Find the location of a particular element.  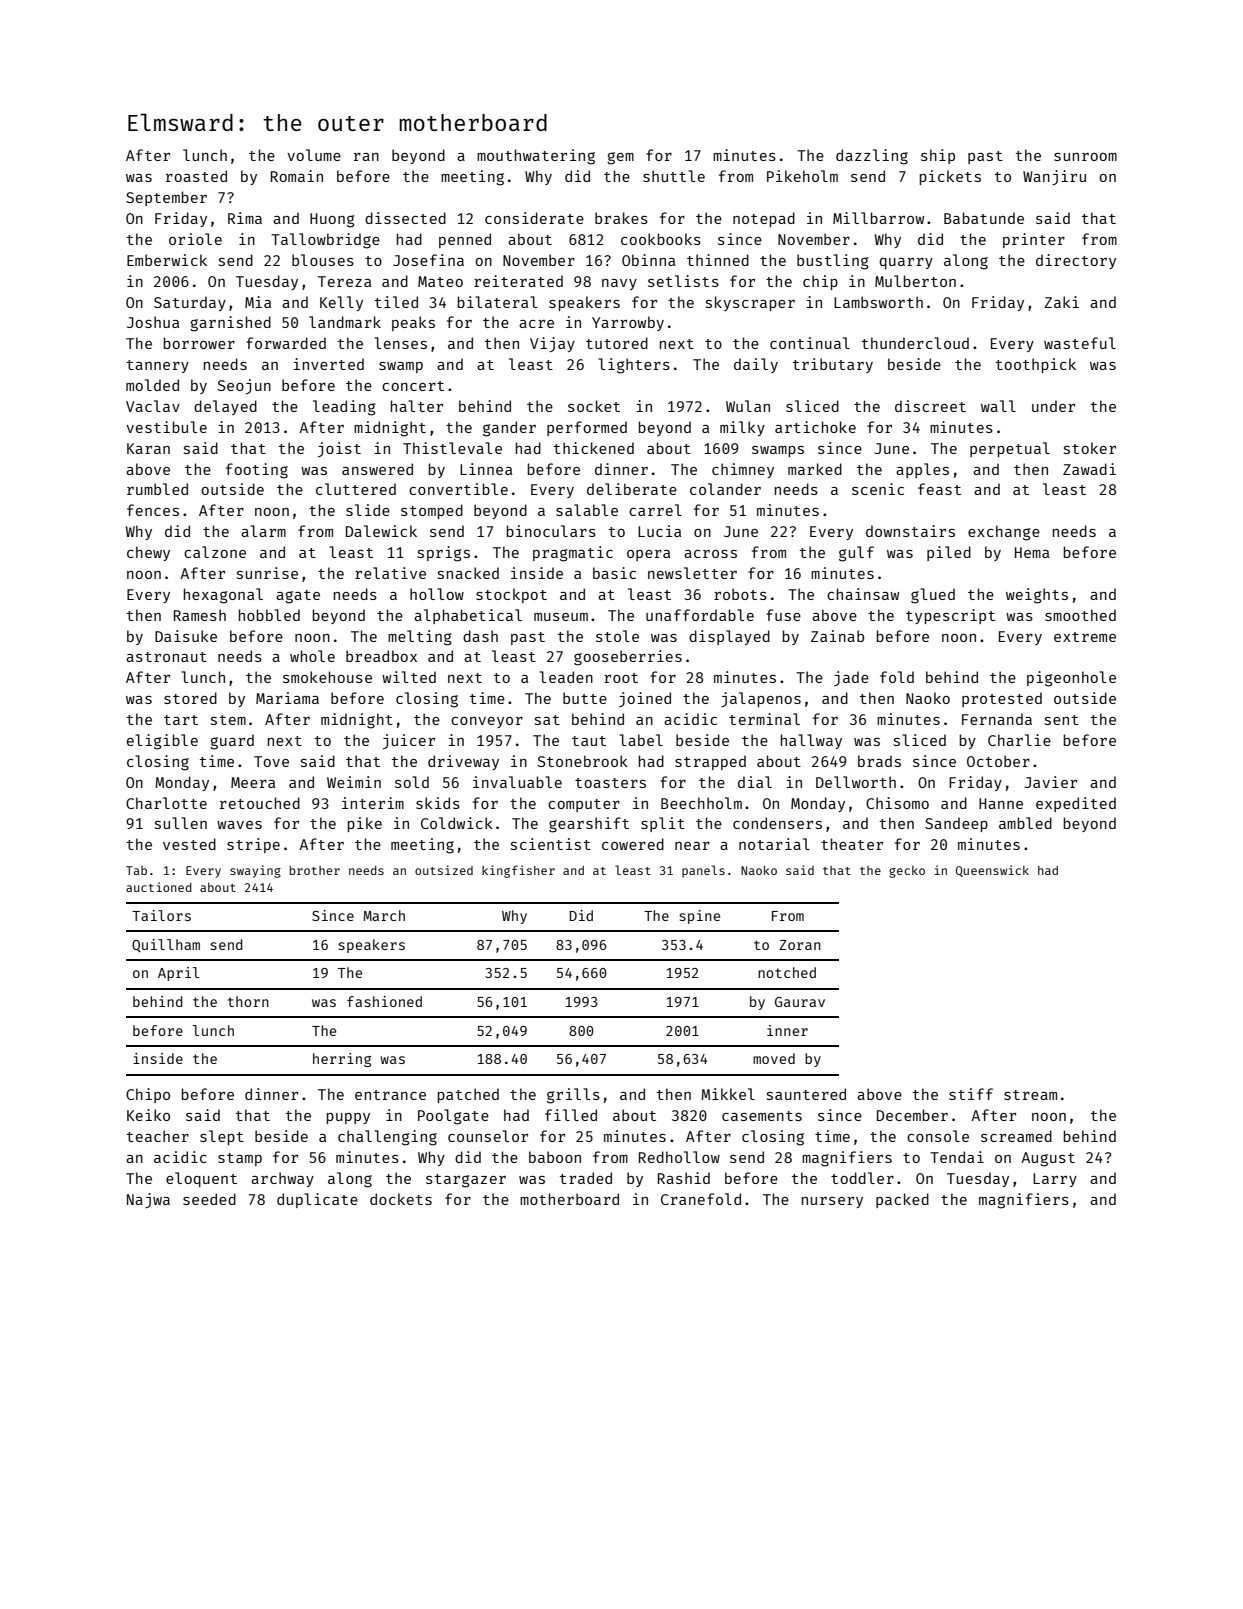

displayed is located at coordinates (729, 637).
